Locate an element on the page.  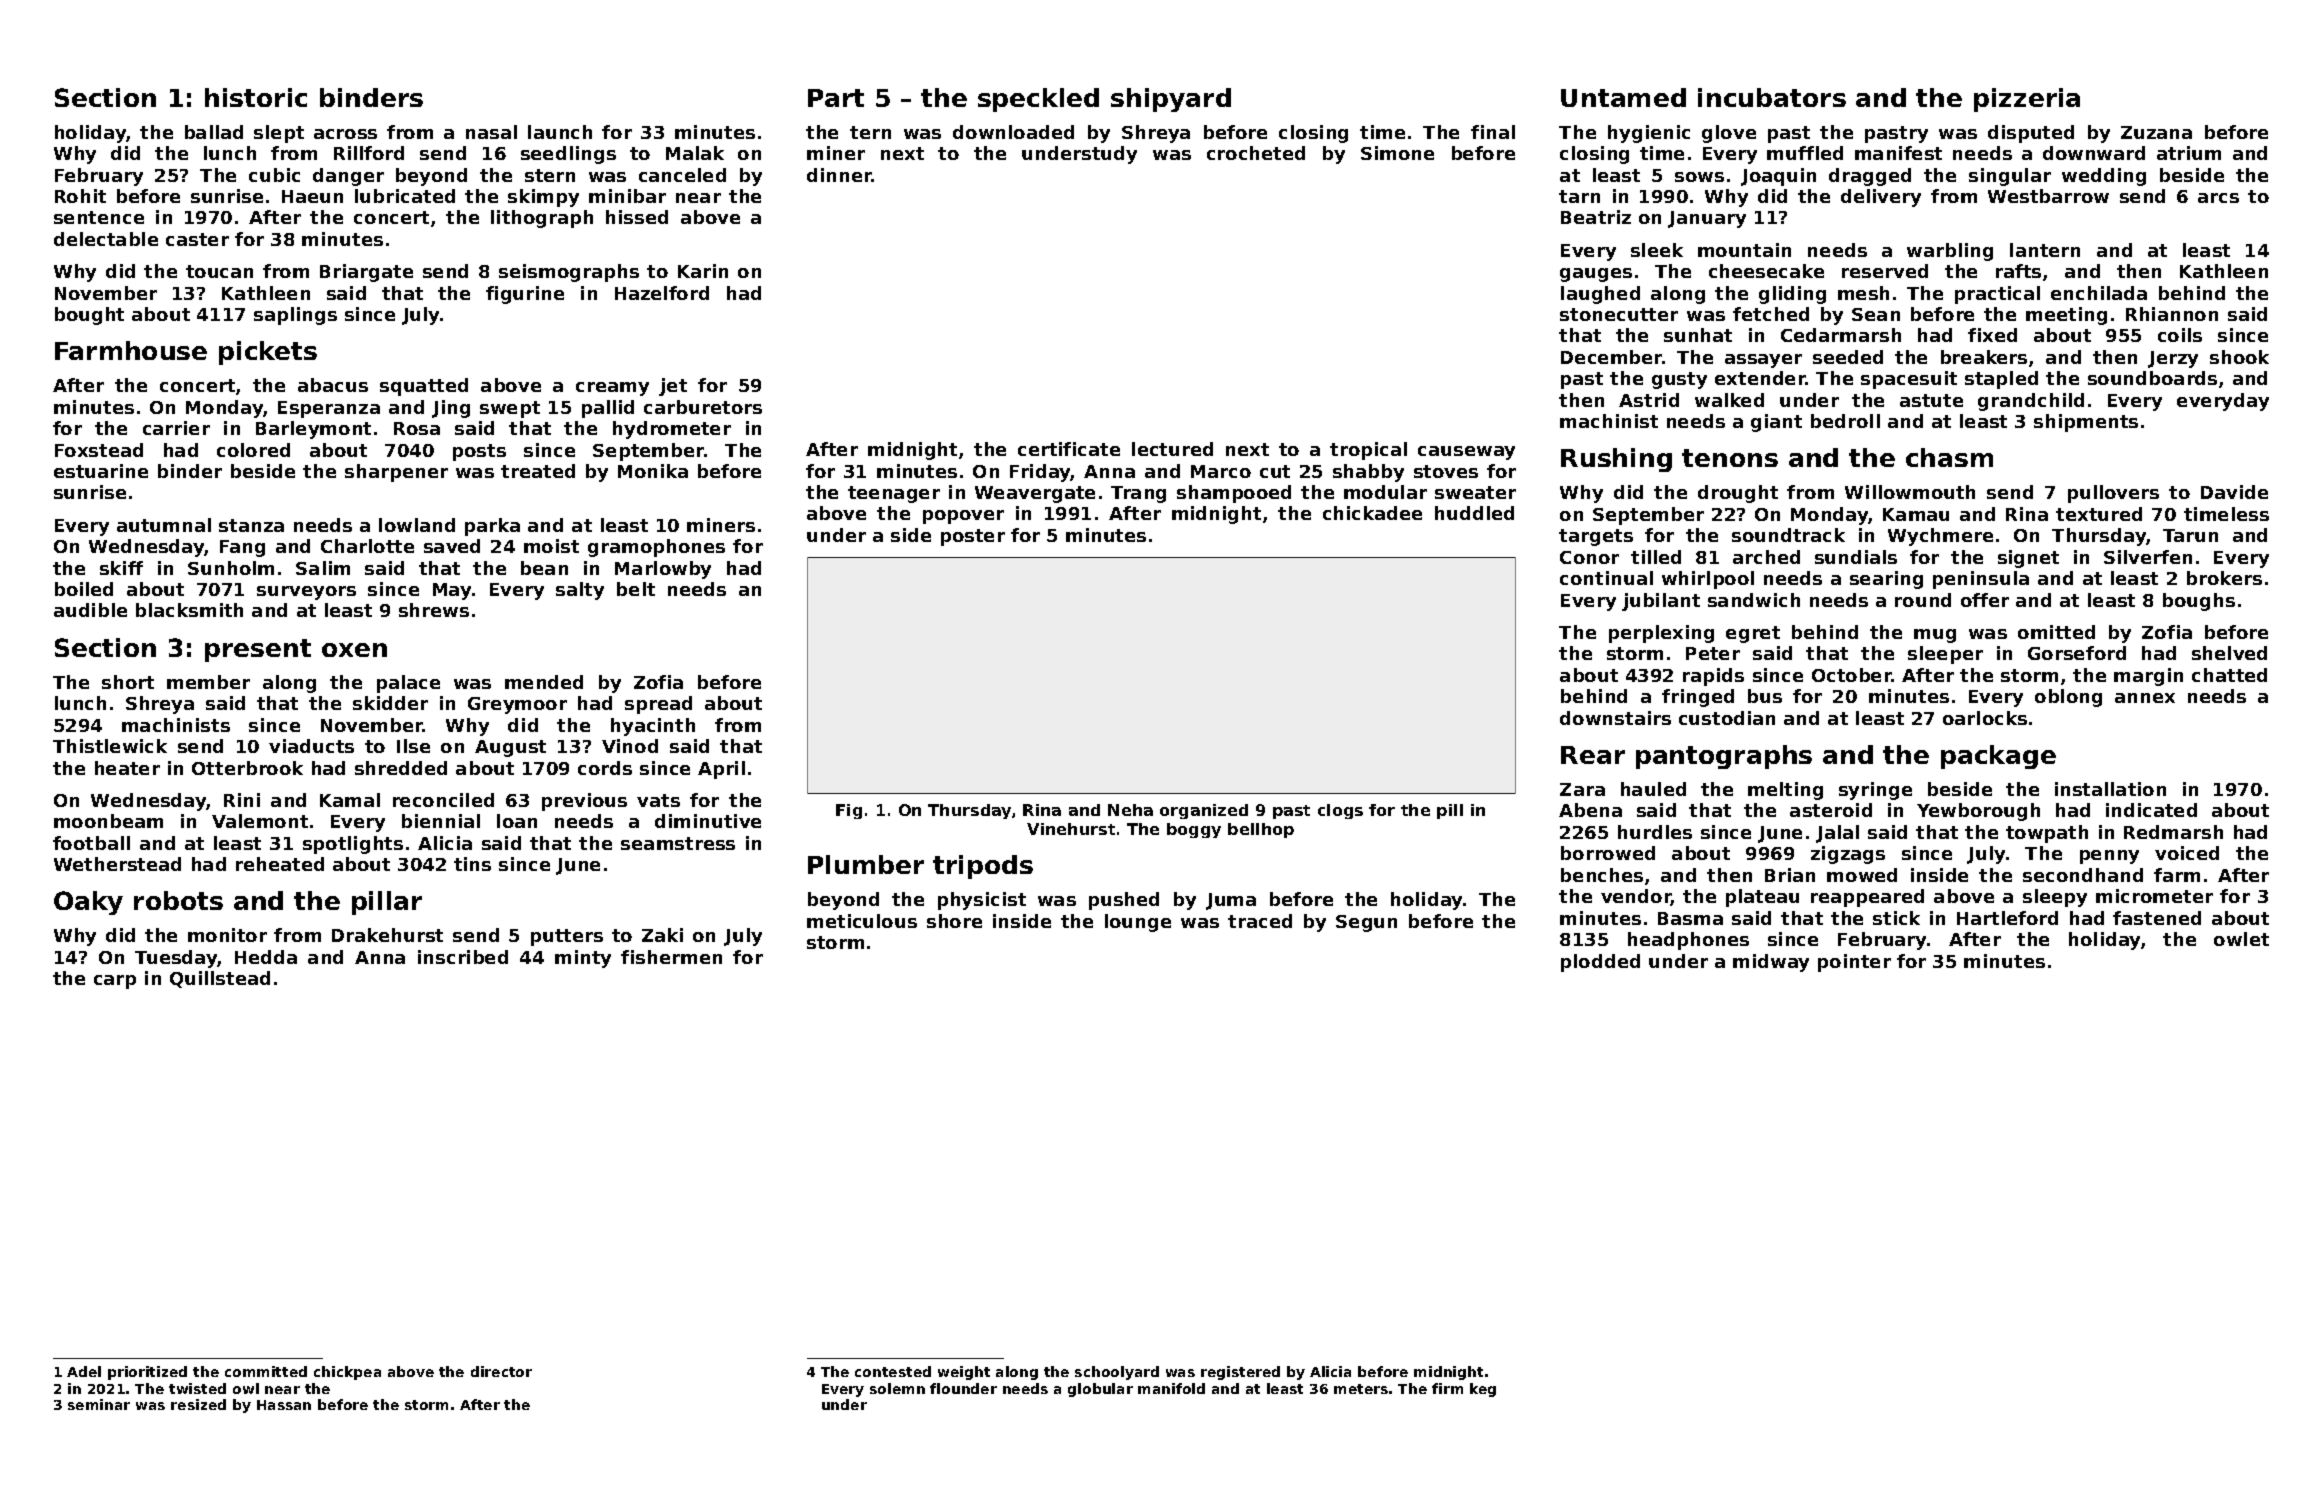
stanza is located at coordinates (251, 525).
